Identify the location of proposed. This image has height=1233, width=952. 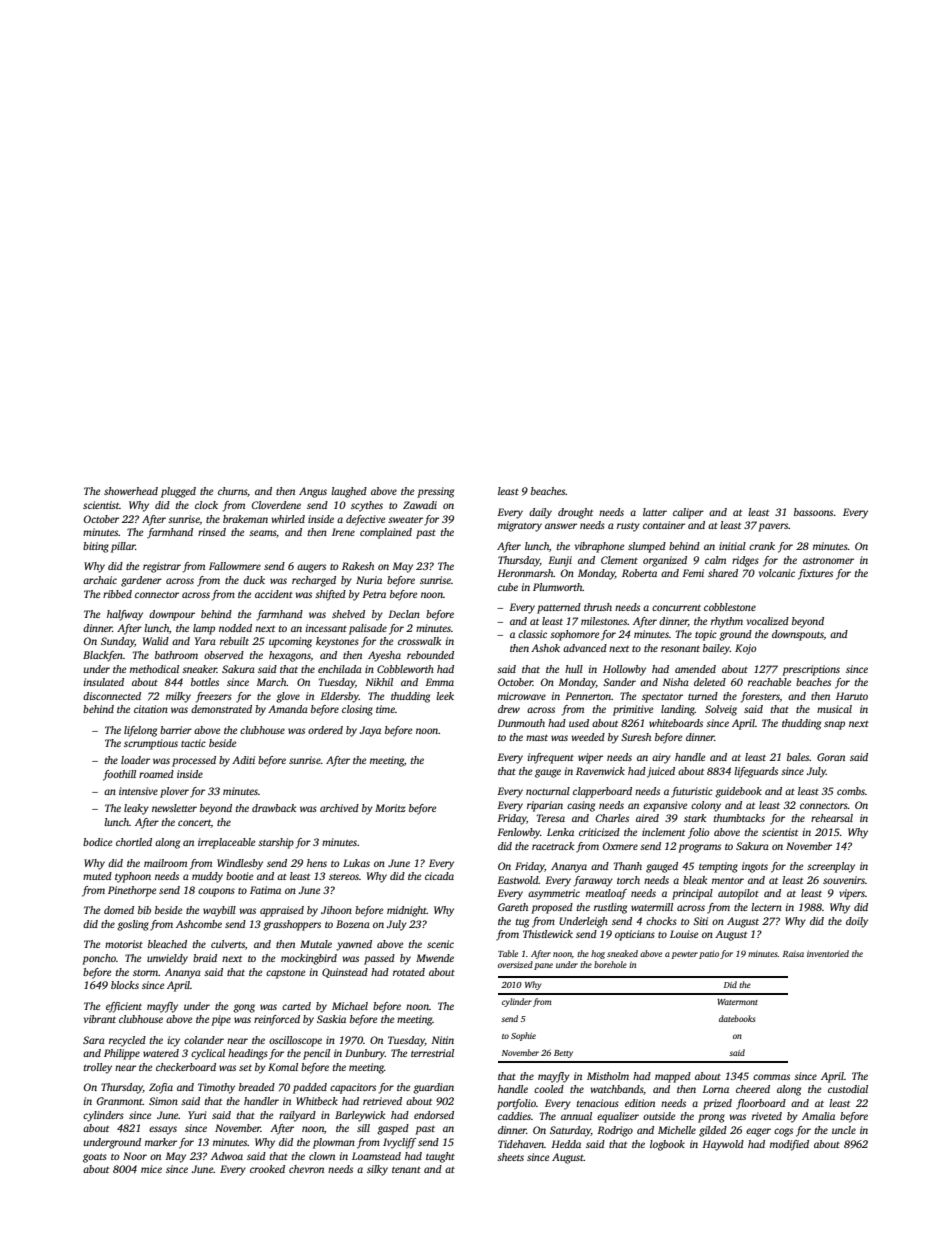
(552, 908).
